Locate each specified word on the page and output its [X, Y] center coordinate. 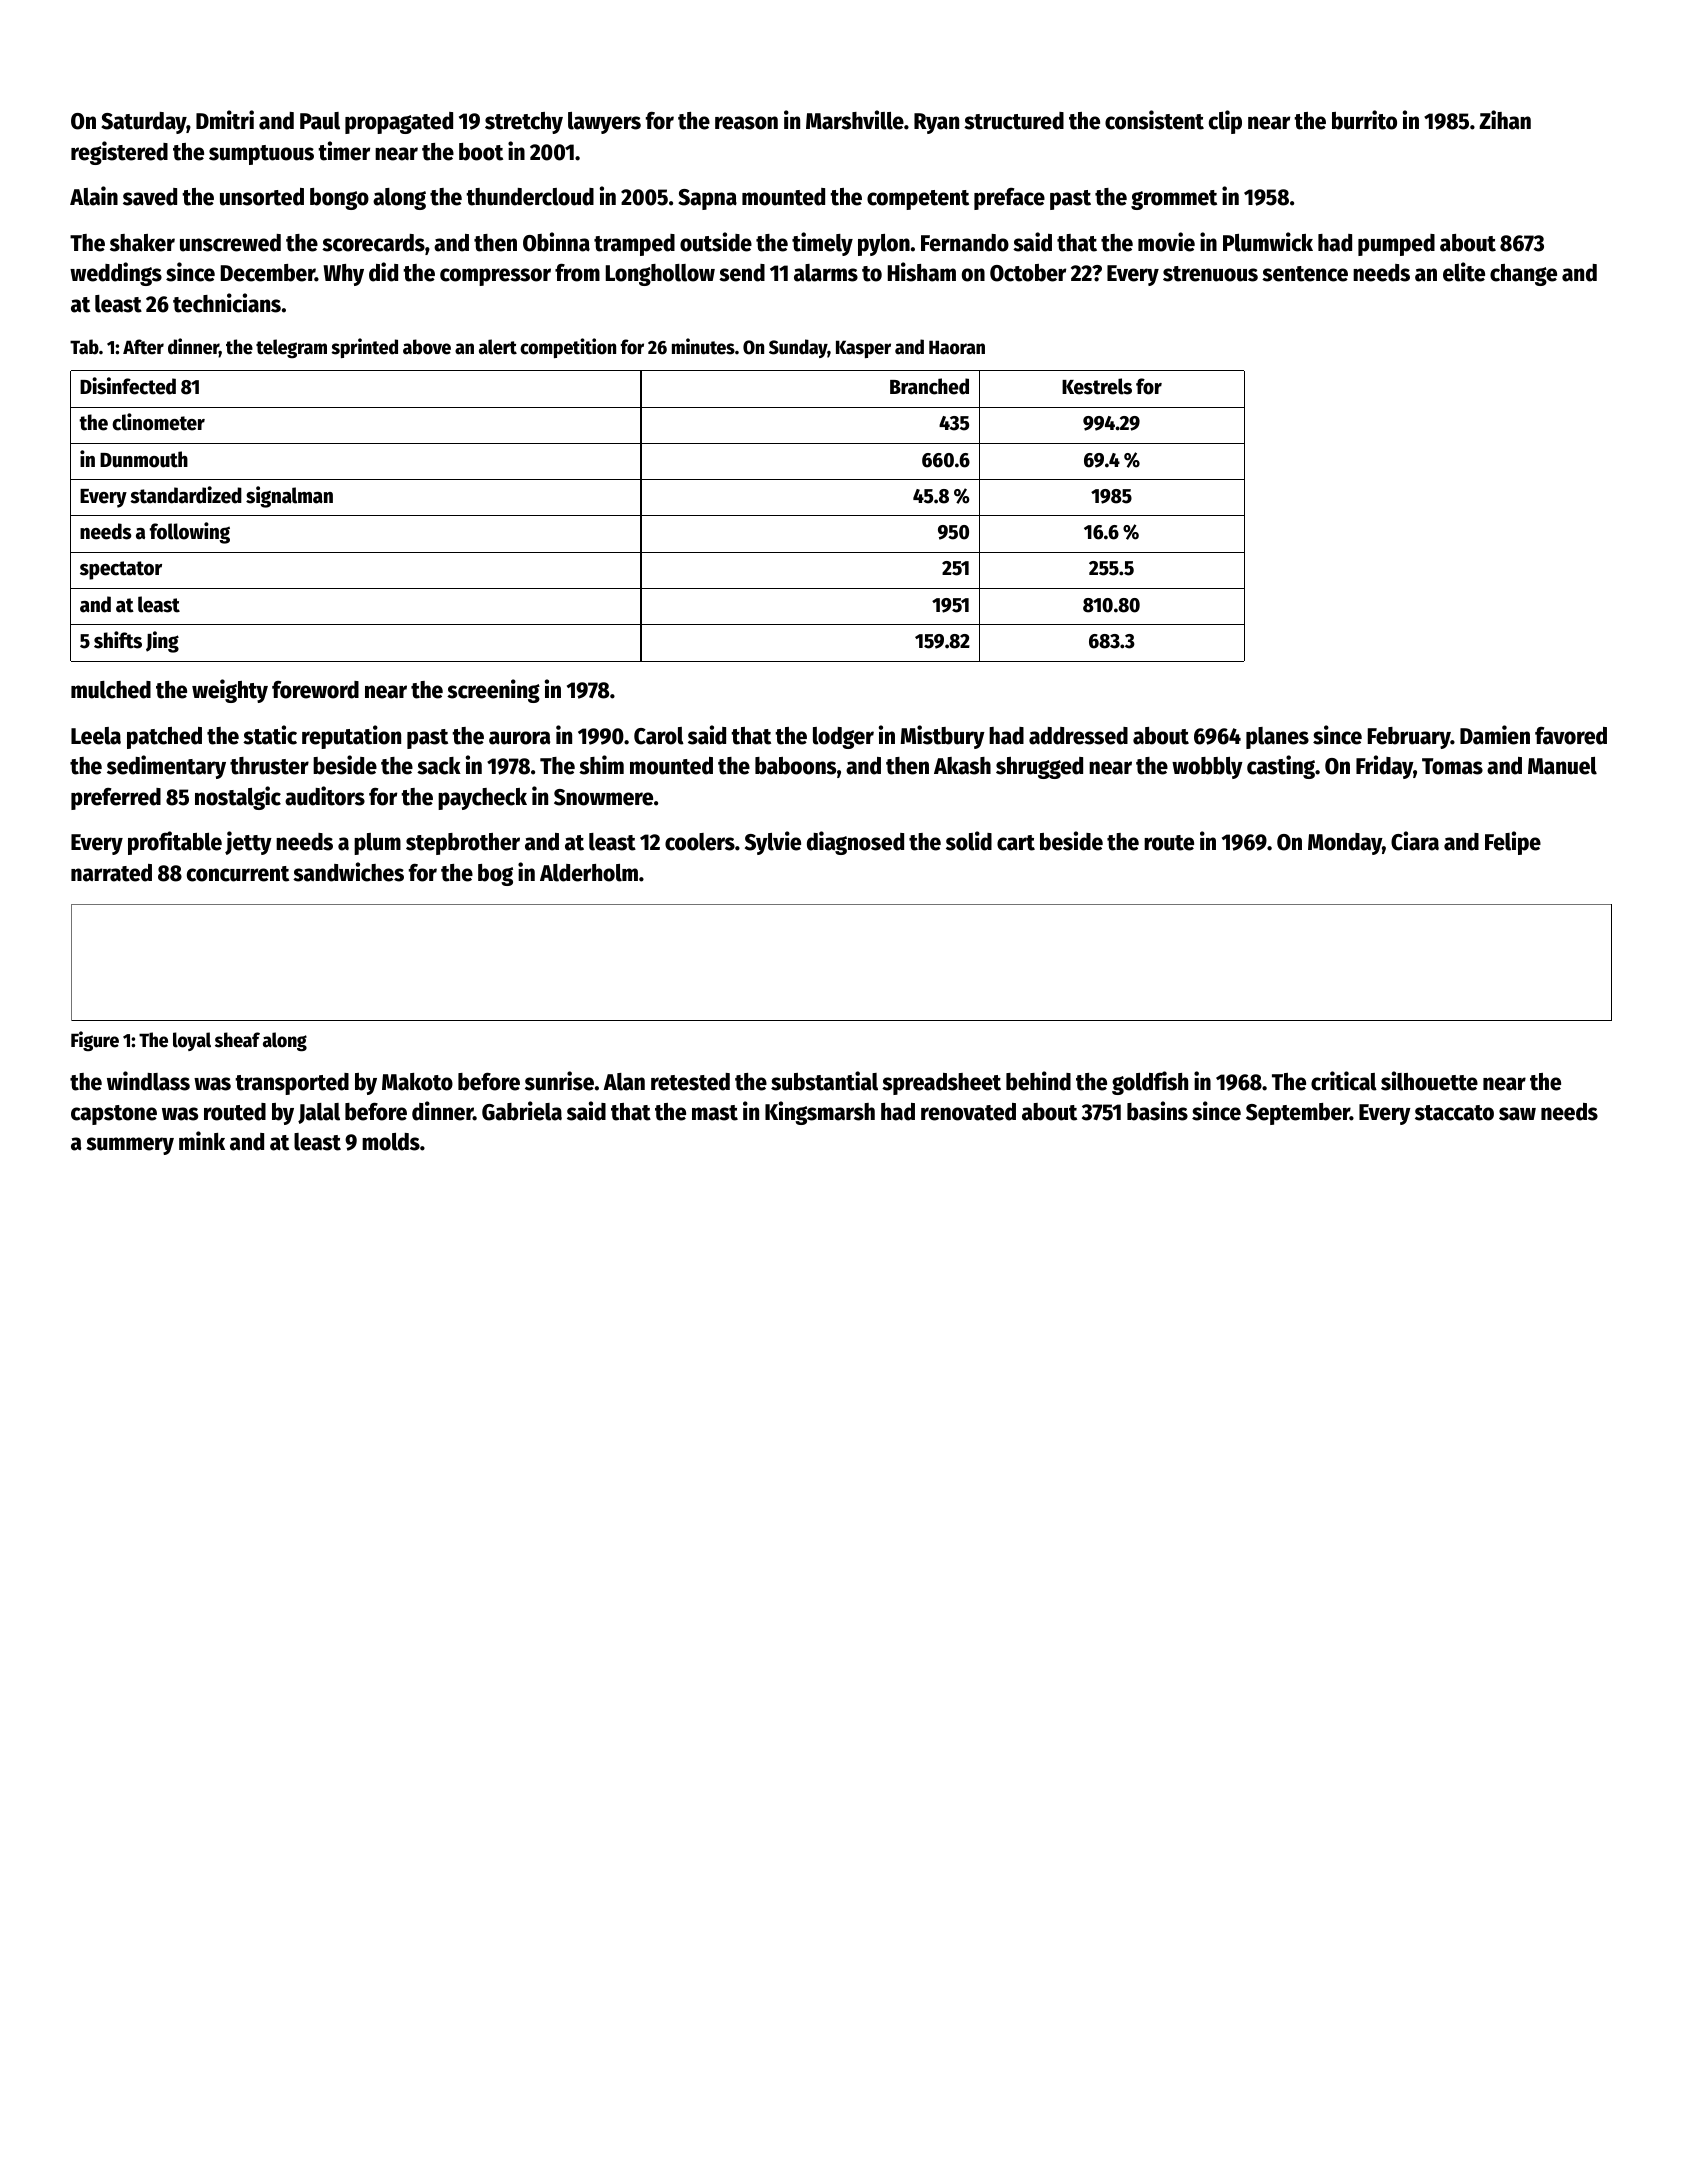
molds [391, 1142]
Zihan [1505, 120]
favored [1571, 736]
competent [918, 200]
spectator [121, 570]
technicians [227, 303]
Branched [929, 386]
